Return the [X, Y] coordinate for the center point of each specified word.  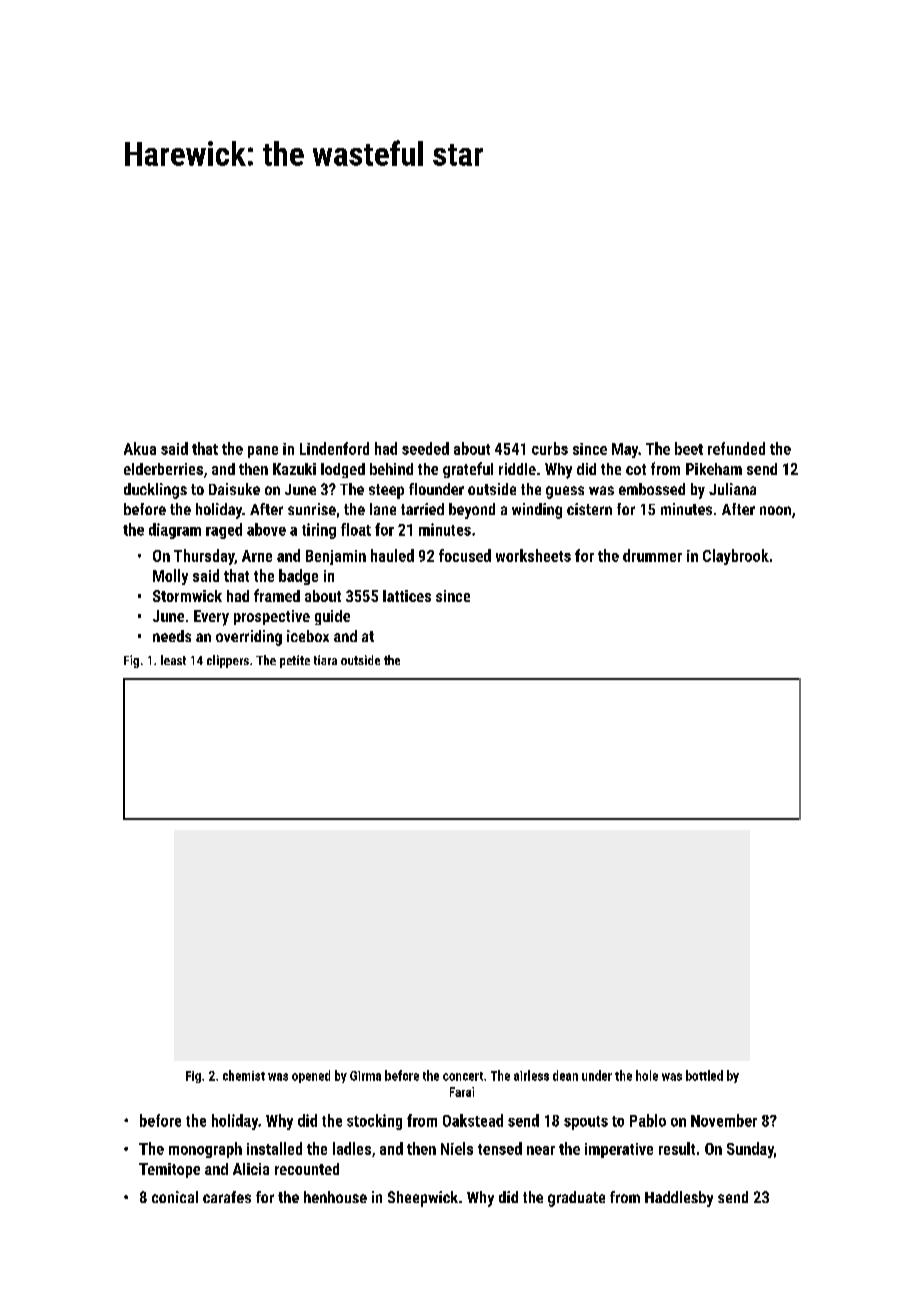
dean [565, 1075]
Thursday [204, 557]
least [173, 660]
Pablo [648, 1120]
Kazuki [294, 469]
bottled [704, 1075]
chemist [244, 1075]
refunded [736, 448]
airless [531, 1075]
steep [386, 491]
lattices [407, 596]
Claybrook [736, 557]
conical [175, 1197]
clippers [228, 661]
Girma [365, 1076]
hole [647, 1075]
